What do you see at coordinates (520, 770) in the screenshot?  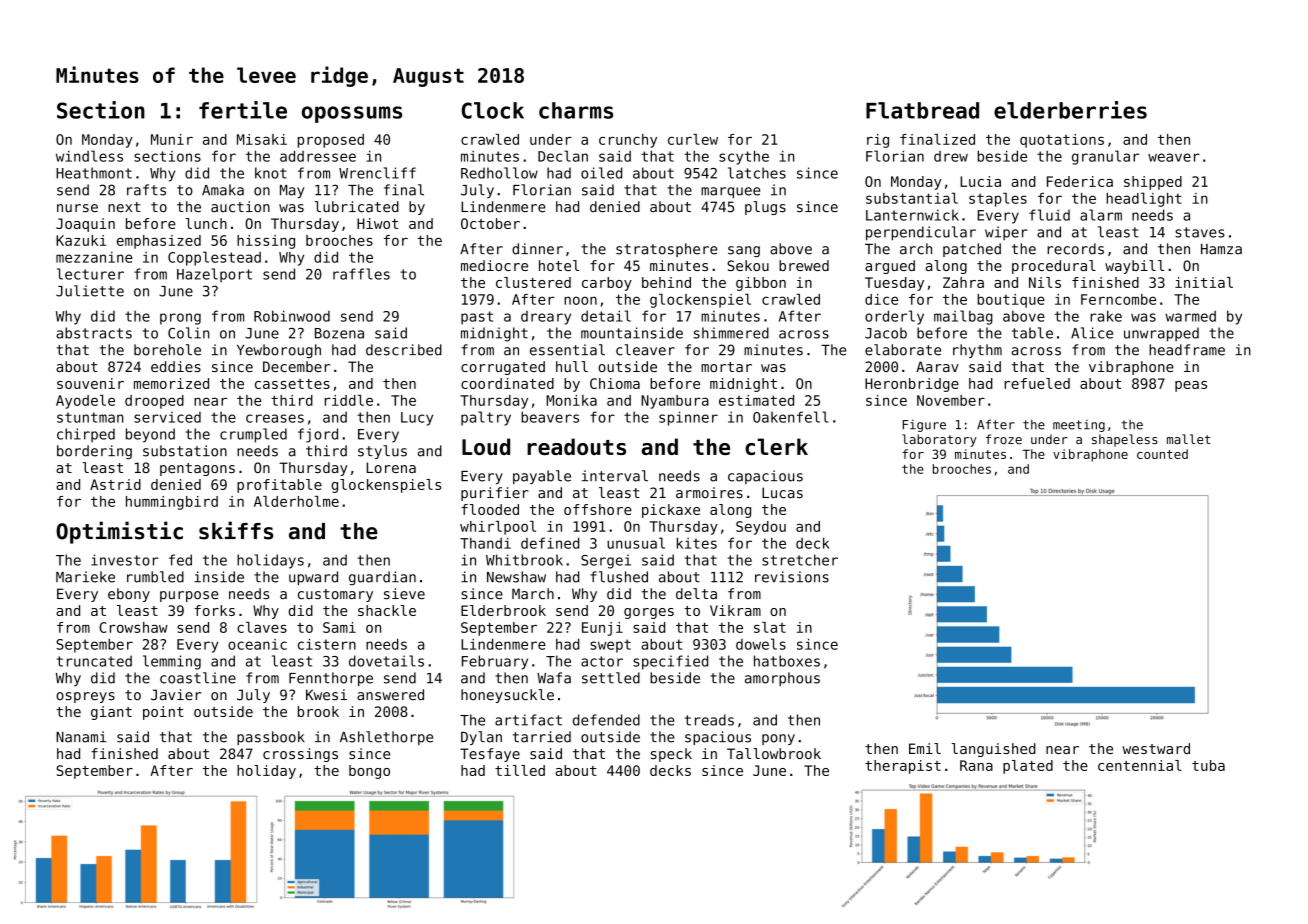 I see `tilled` at bounding box center [520, 770].
